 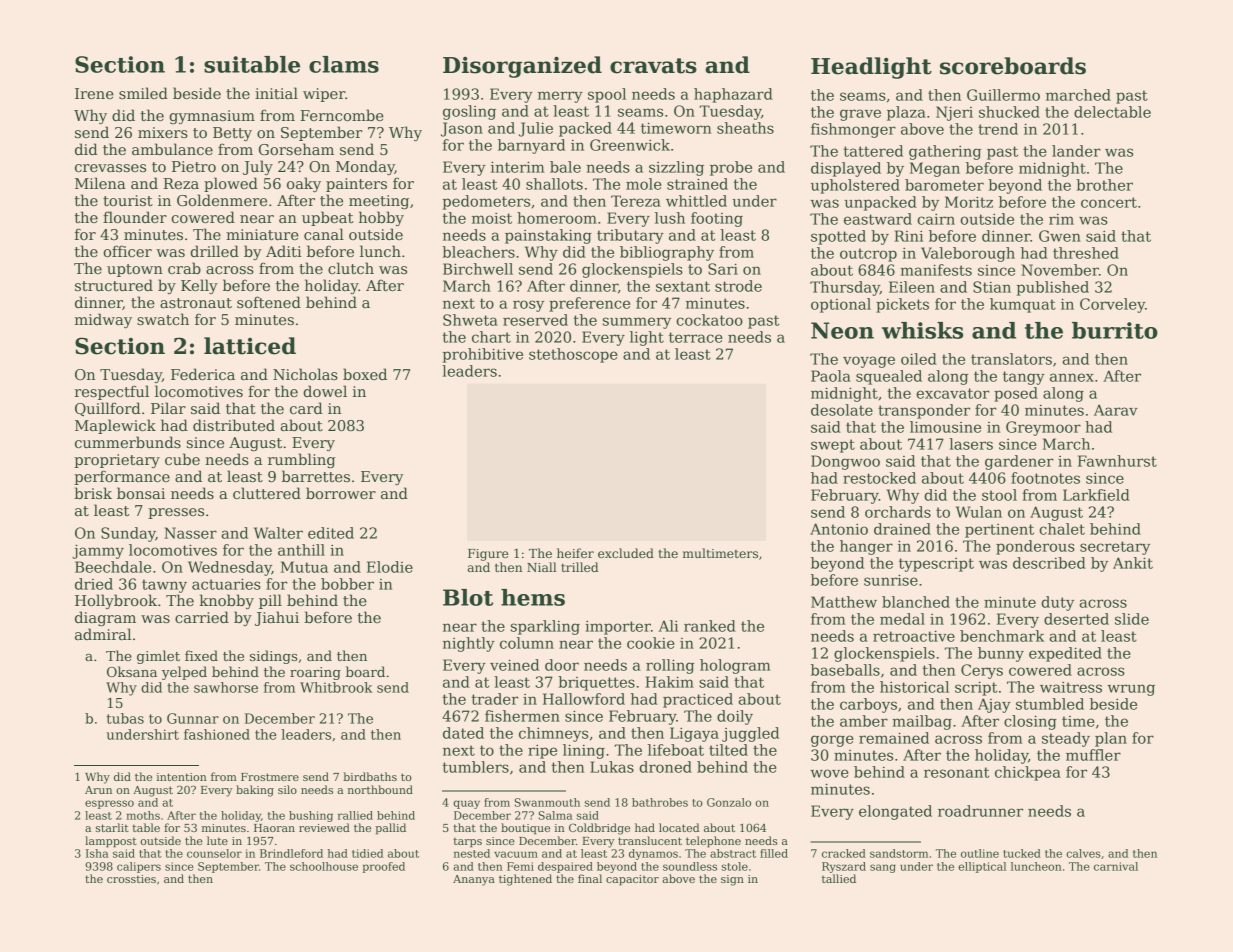 I want to click on strode, so click(x=738, y=286).
